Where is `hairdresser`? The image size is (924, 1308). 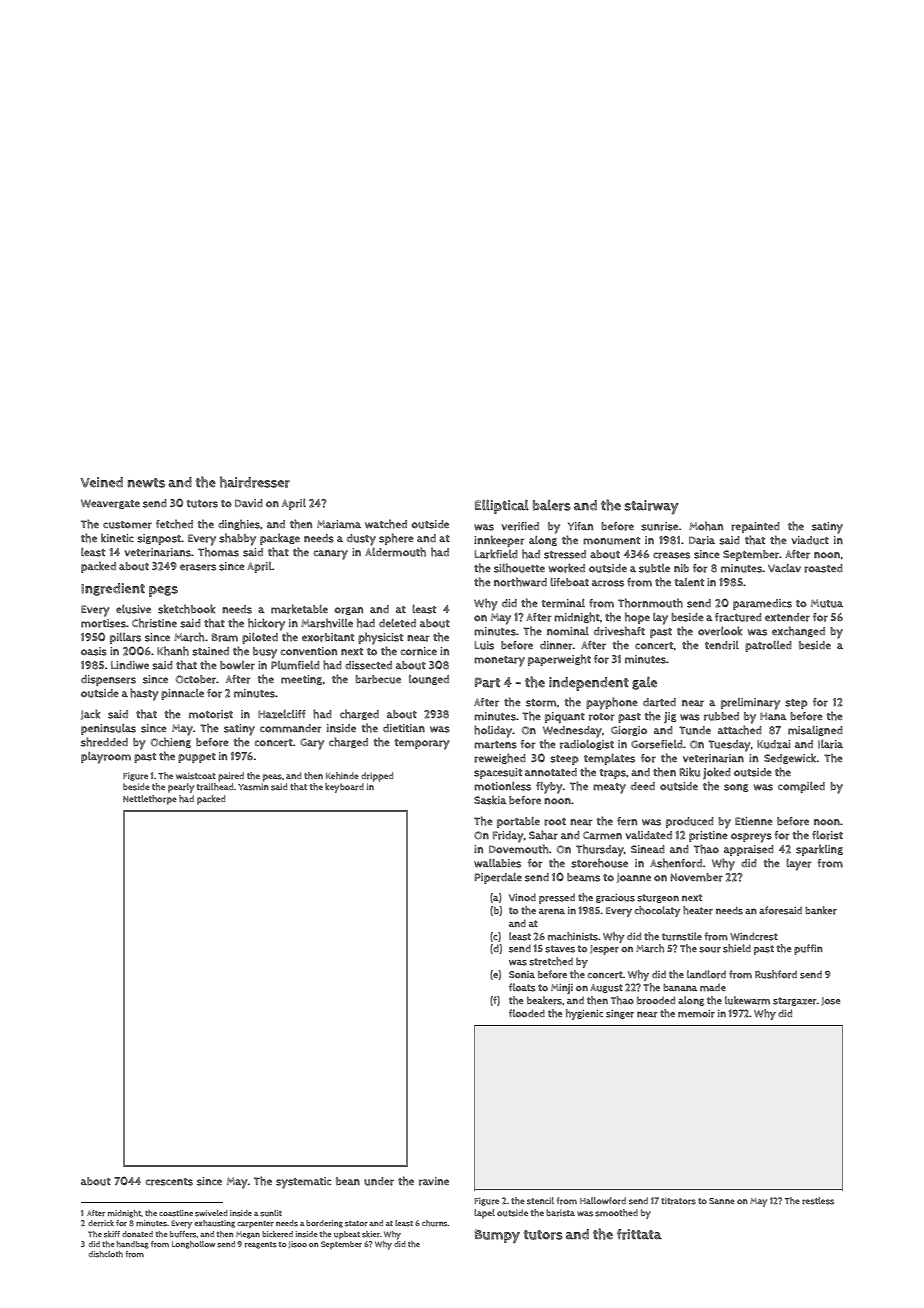 hairdresser is located at coordinates (255, 482).
